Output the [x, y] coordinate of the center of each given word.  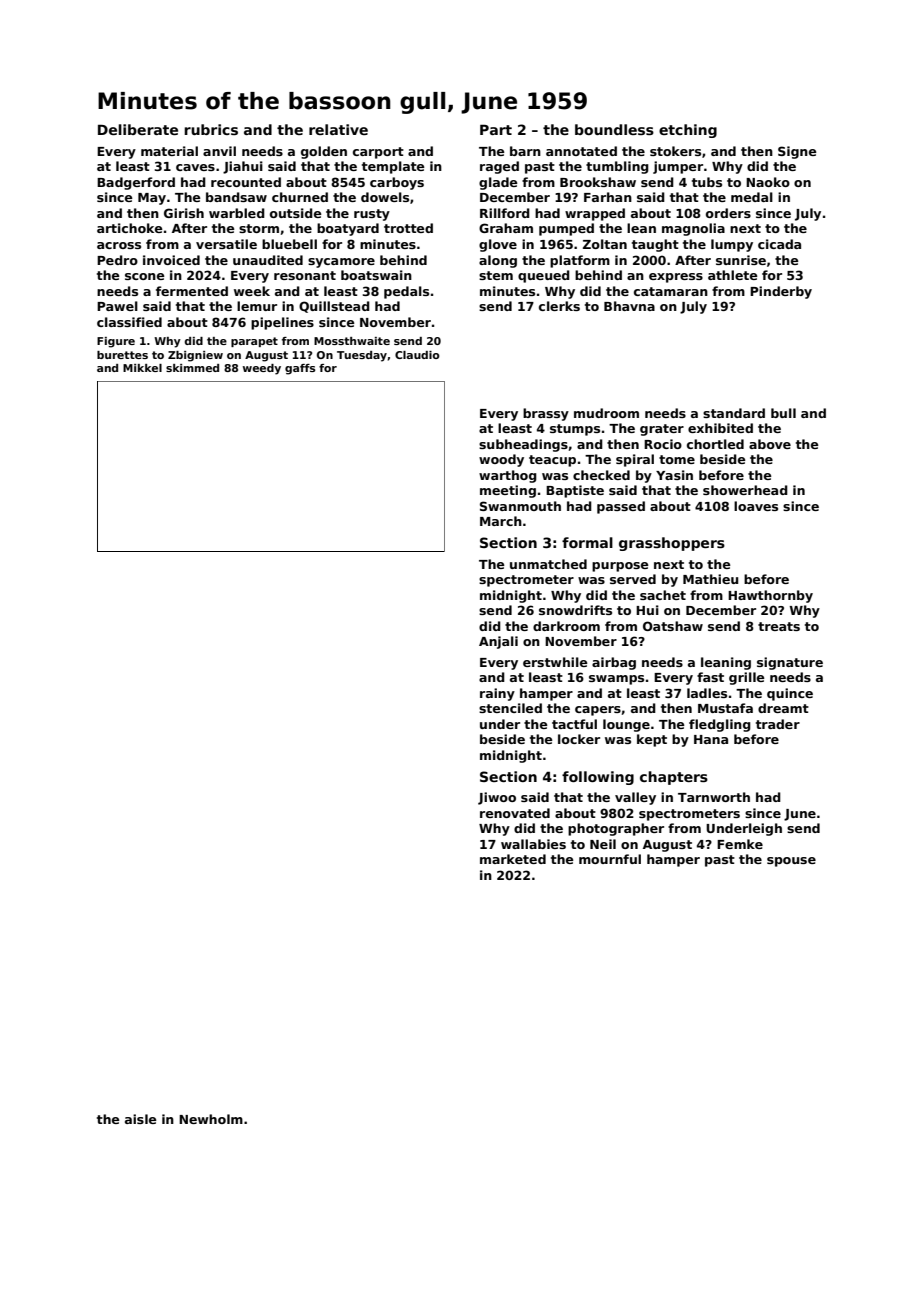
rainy [497, 694]
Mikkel [142, 368]
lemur [257, 306]
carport [378, 153]
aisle [141, 1119]
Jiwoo [497, 798]
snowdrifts [575, 610]
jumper [678, 167]
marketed [513, 859]
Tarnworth [714, 797]
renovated [515, 813]
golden [324, 152]
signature [790, 663]
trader [778, 724]
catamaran [671, 291]
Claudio [417, 355]
